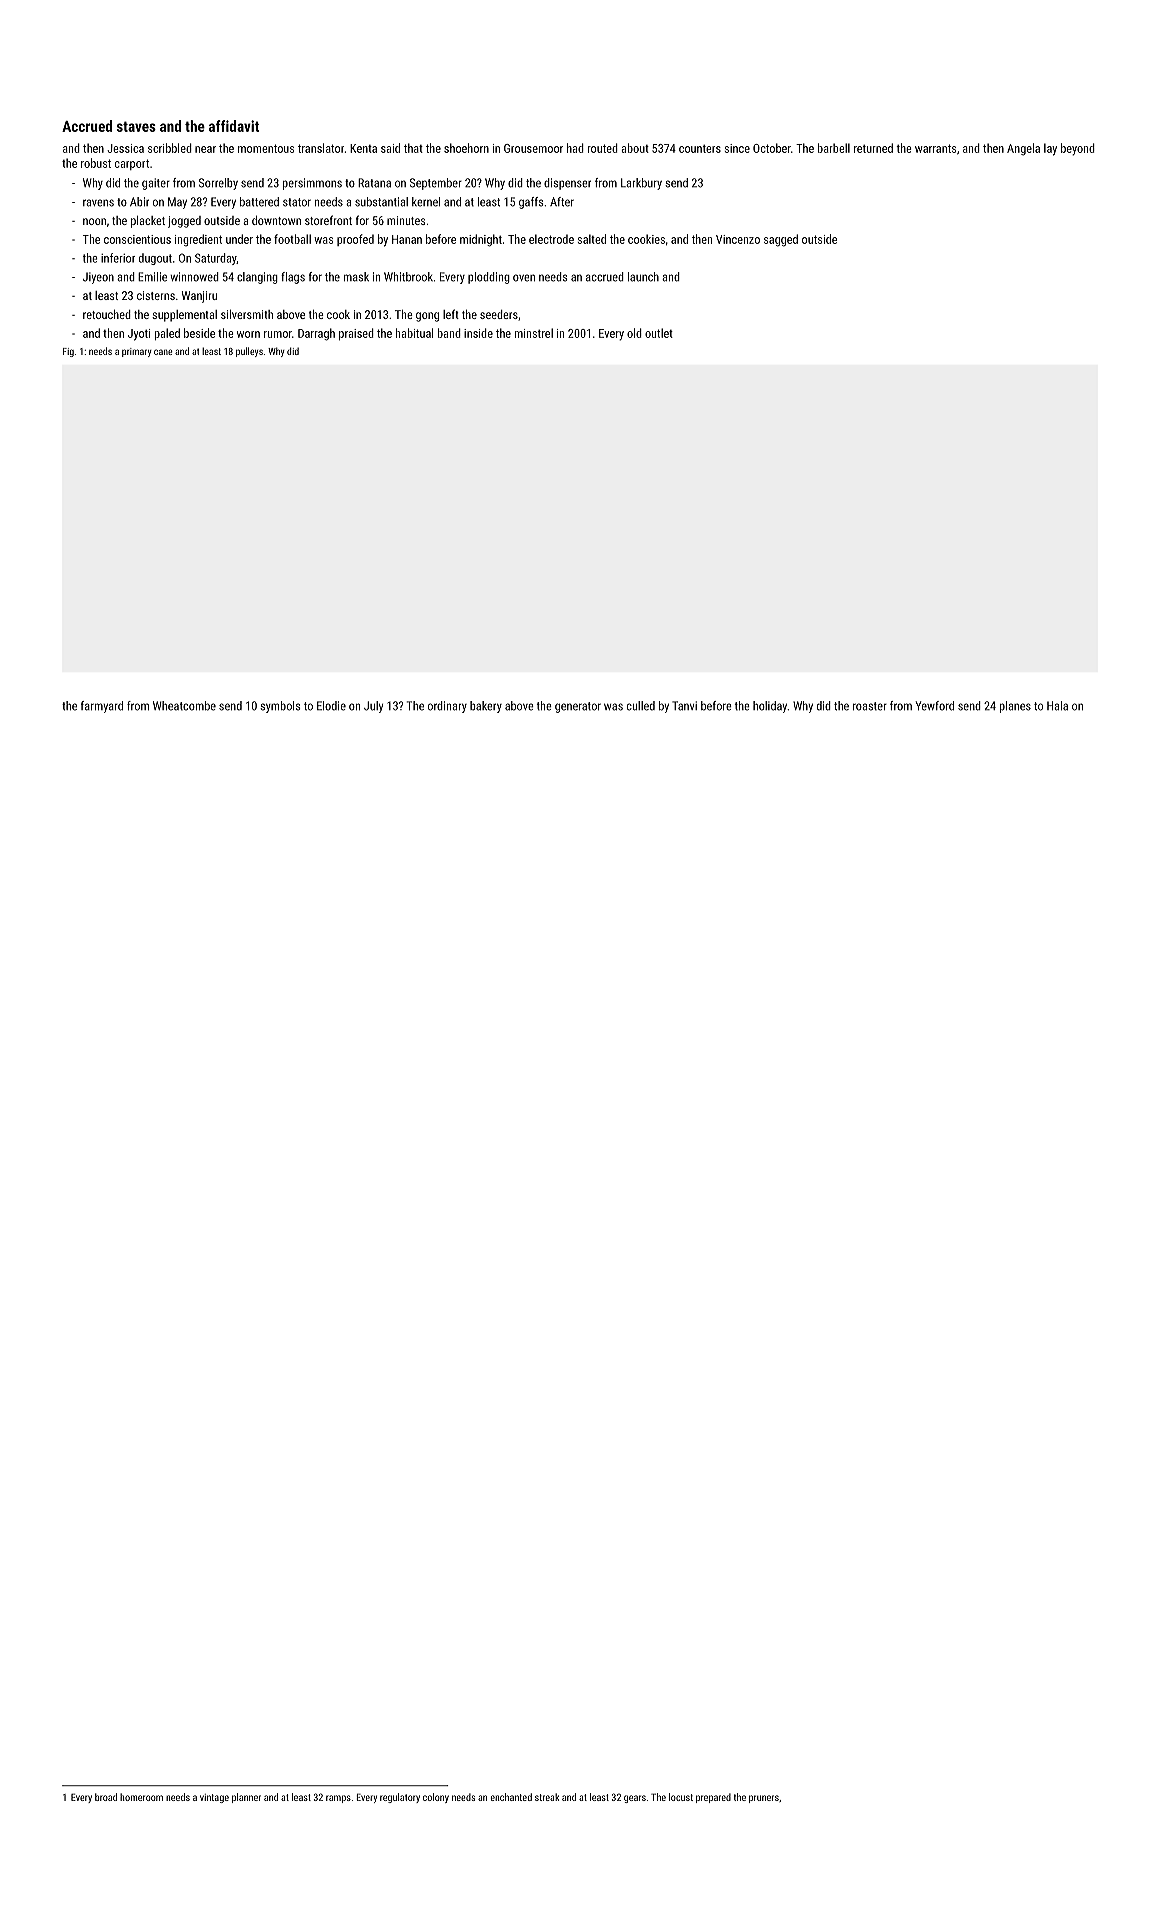  What do you see at coordinates (770, 707) in the screenshot?
I see `holiday` at bounding box center [770, 707].
